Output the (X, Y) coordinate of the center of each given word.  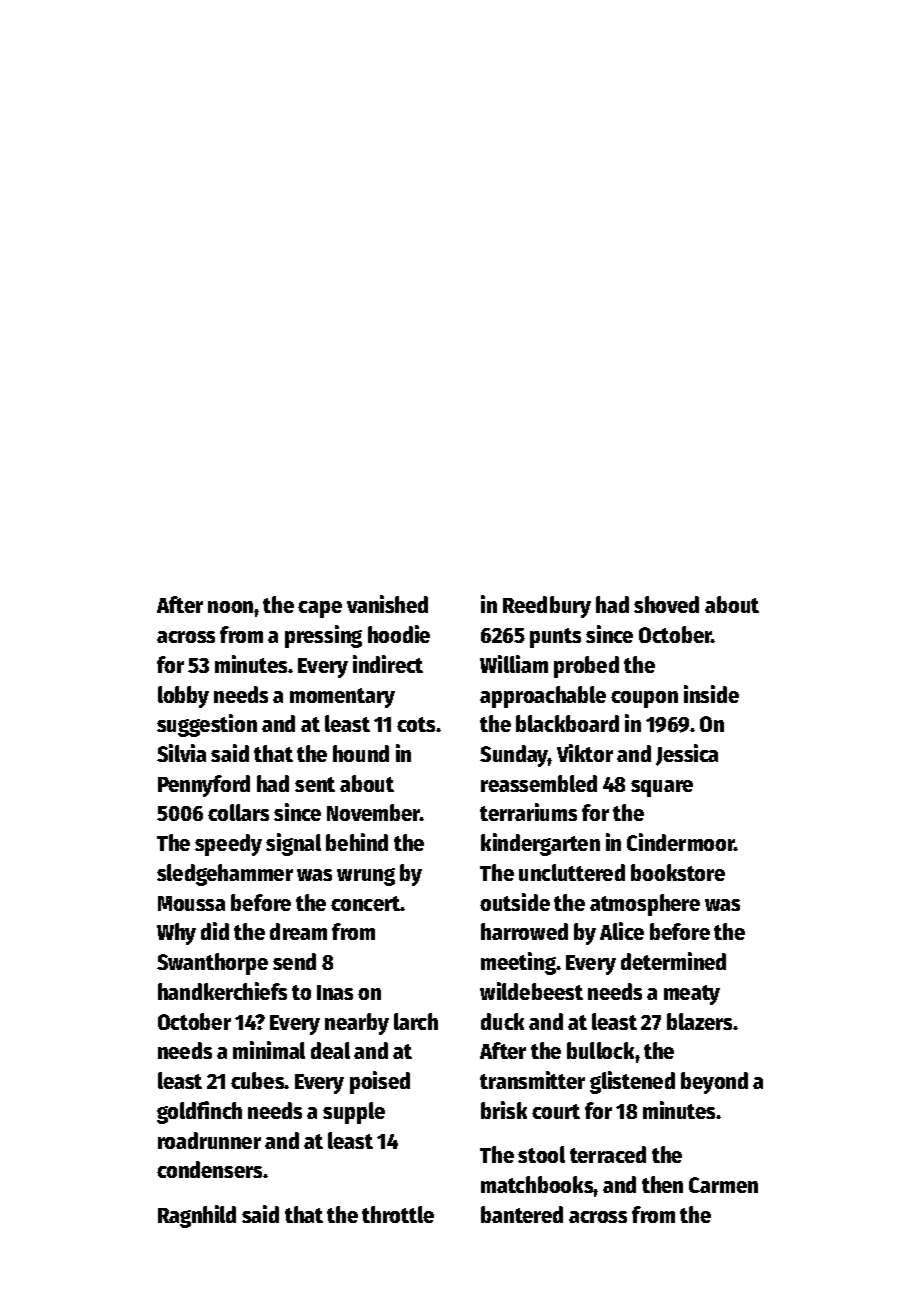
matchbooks (537, 1184)
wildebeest (531, 991)
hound (361, 753)
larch (416, 1021)
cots (416, 724)
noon (230, 607)
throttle (398, 1214)
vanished (387, 604)
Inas (335, 992)
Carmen (723, 1185)
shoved (666, 604)
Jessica (687, 755)
